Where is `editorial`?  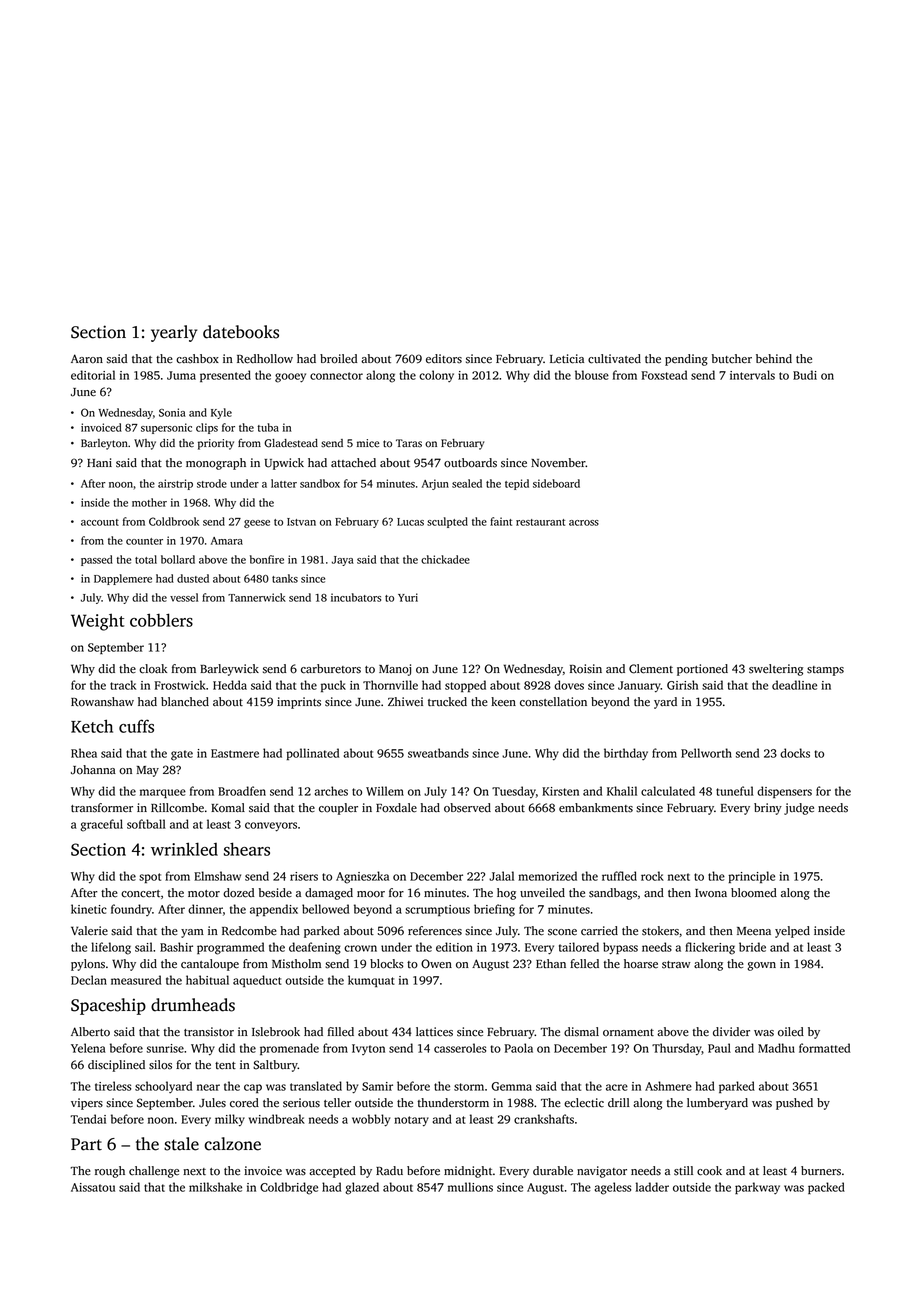
editorial is located at coordinates (93, 375).
